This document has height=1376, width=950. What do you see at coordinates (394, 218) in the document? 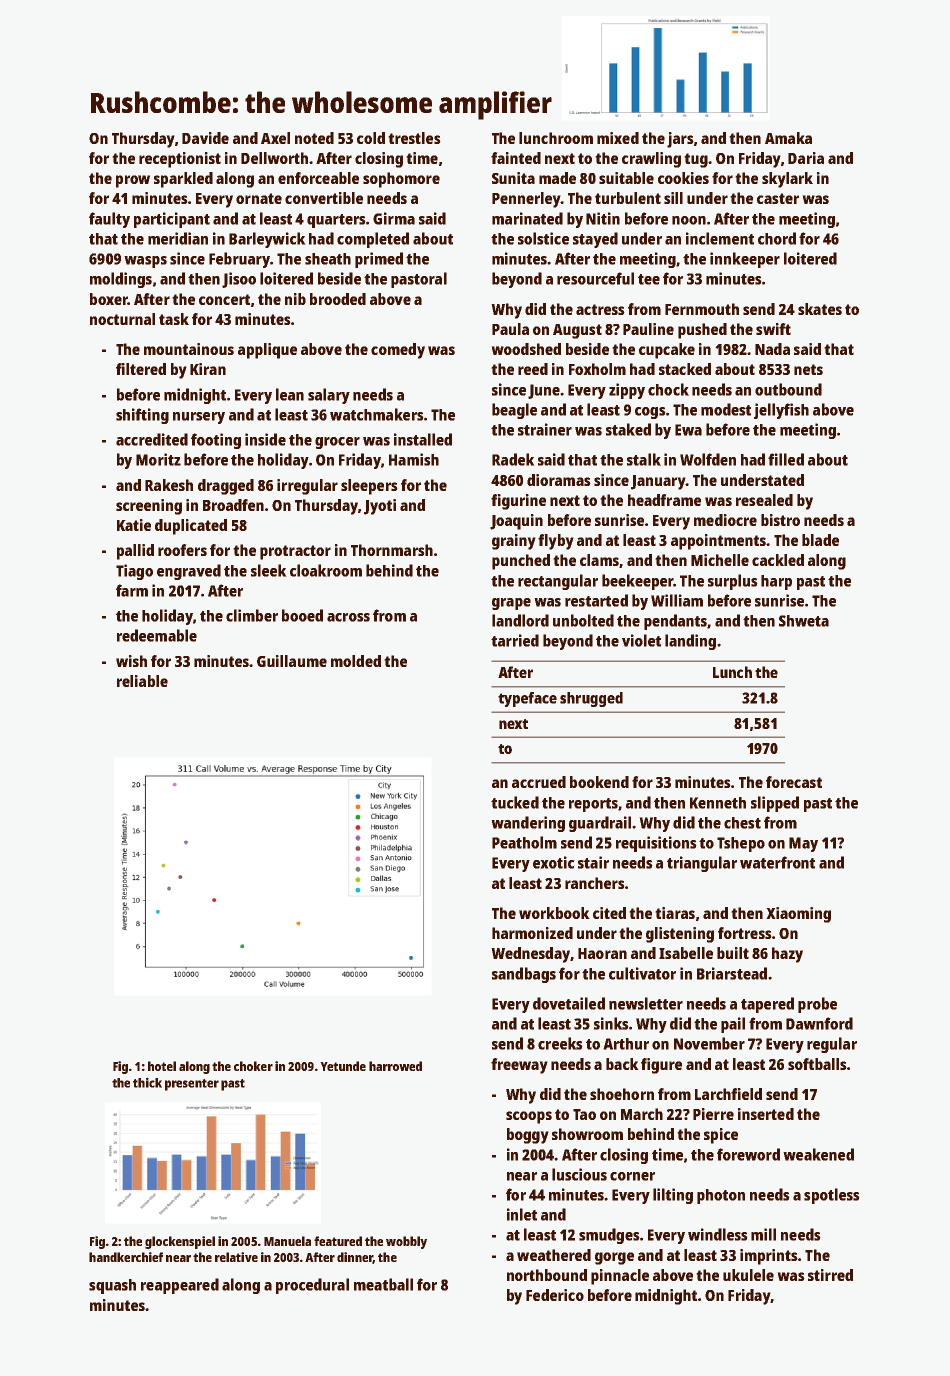
I see `Girma` at bounding box center [394, 218].
